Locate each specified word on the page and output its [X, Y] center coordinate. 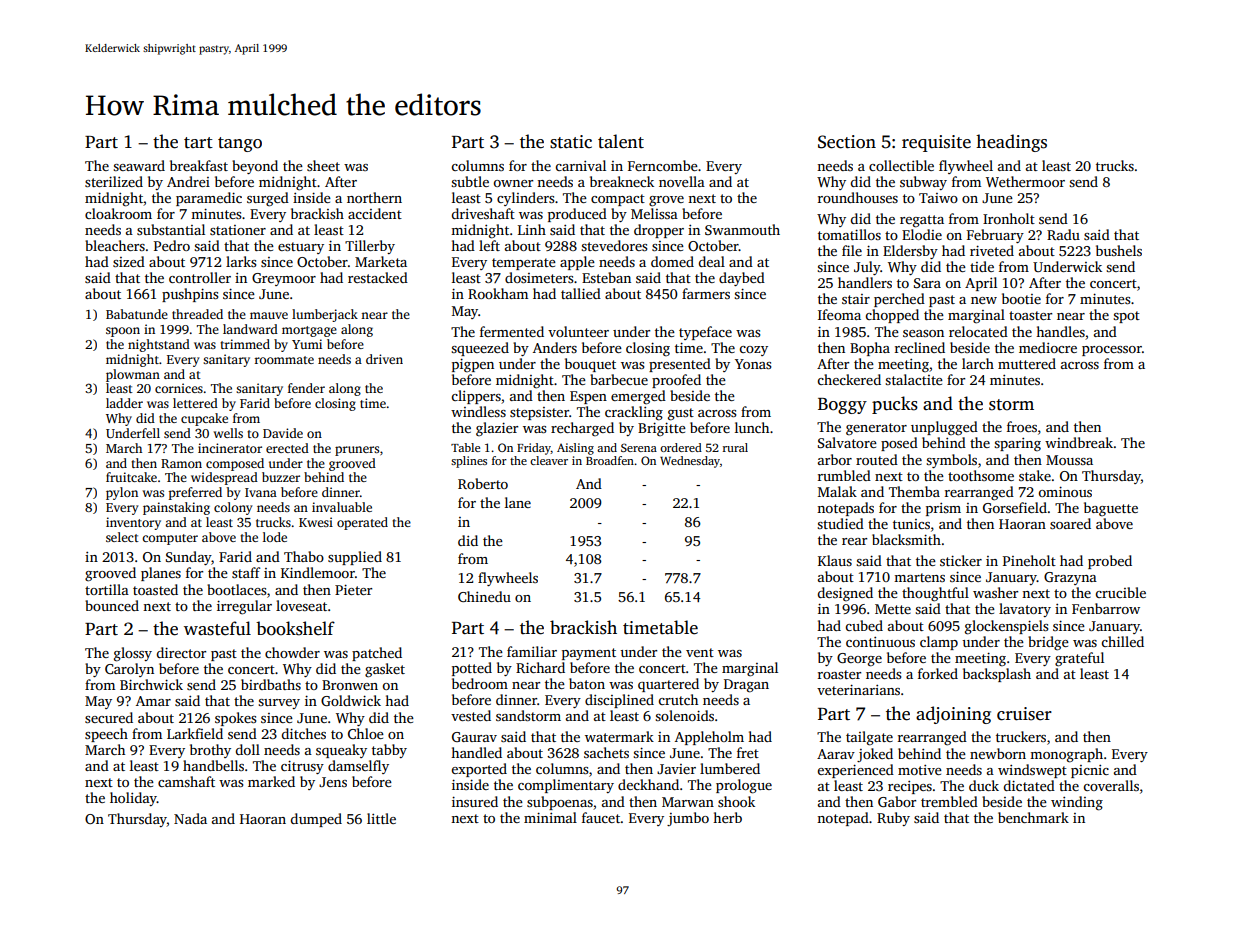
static [571, 142]
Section [847, 142]
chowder [292, 652]
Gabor [897, 801]
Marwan [688, 802]
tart [198, 143]
